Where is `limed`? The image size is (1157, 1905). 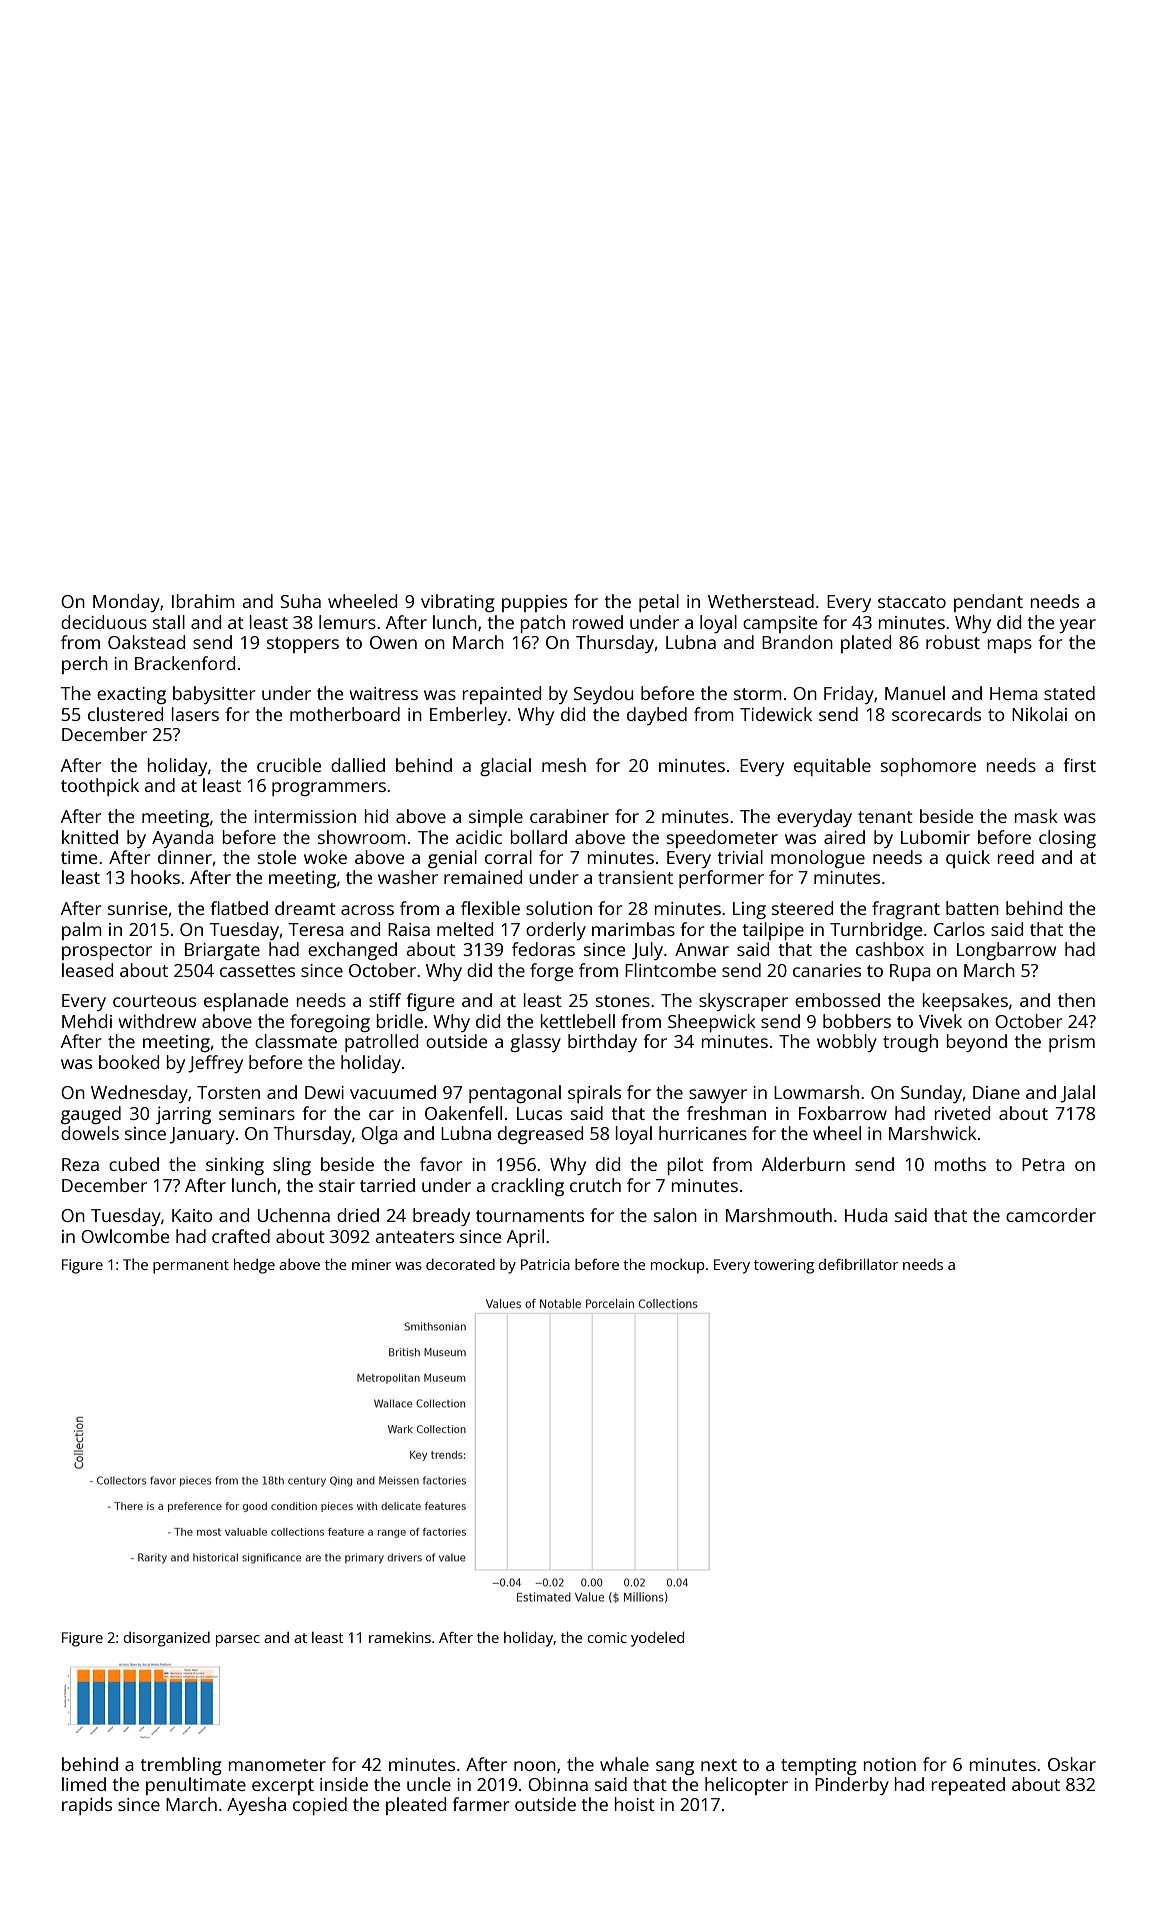 limed is located at coordinates (84, 1784).
